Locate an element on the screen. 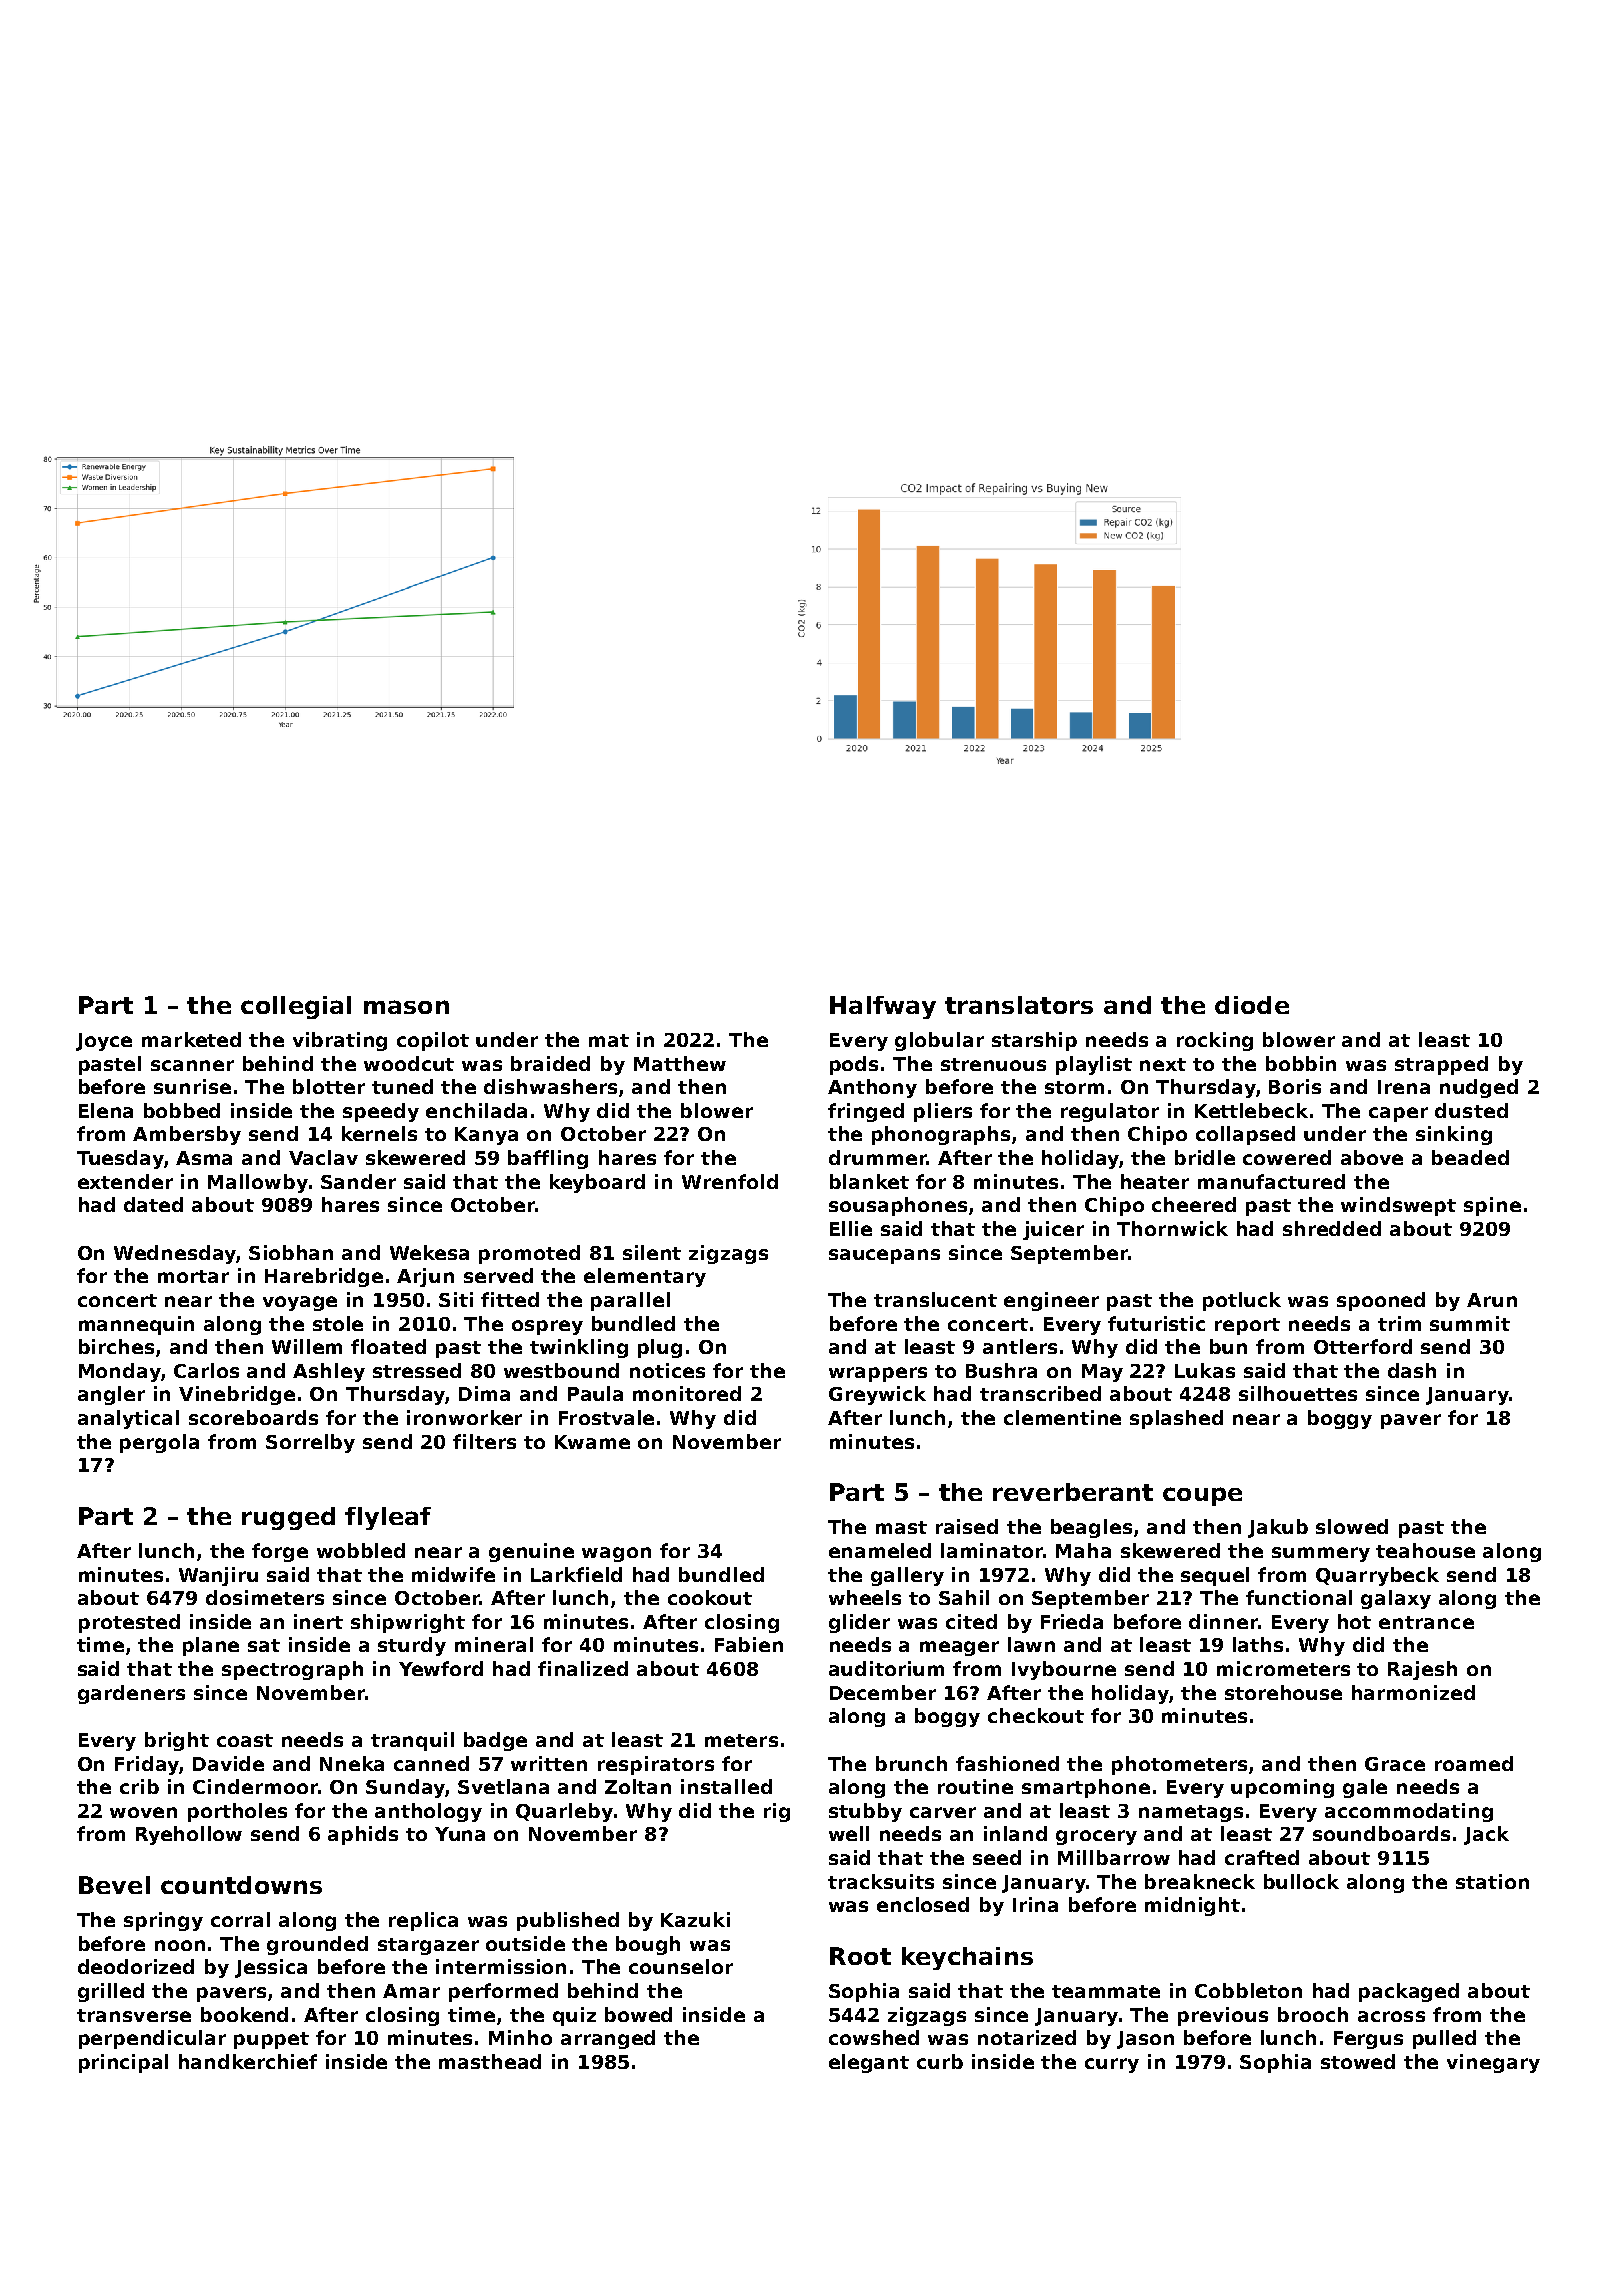 This screenshot has width=1620, height=2292. inert is located at coordinates (318, 1621).
